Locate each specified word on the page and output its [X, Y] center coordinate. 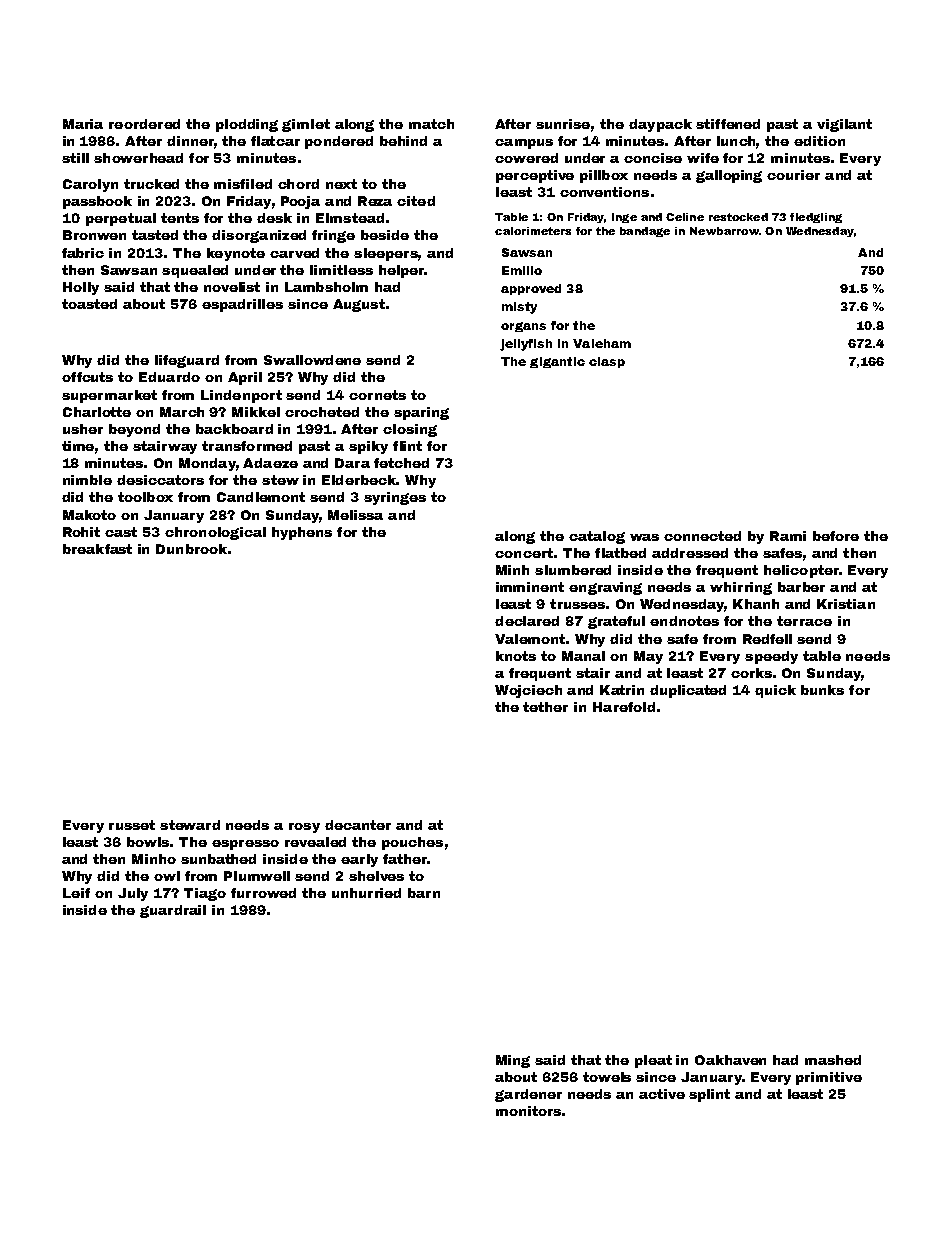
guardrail [173, 911]
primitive [829, 1078]
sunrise [563, 124]
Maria [83, 124]
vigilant [844, 125]
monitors [528, 1111]
